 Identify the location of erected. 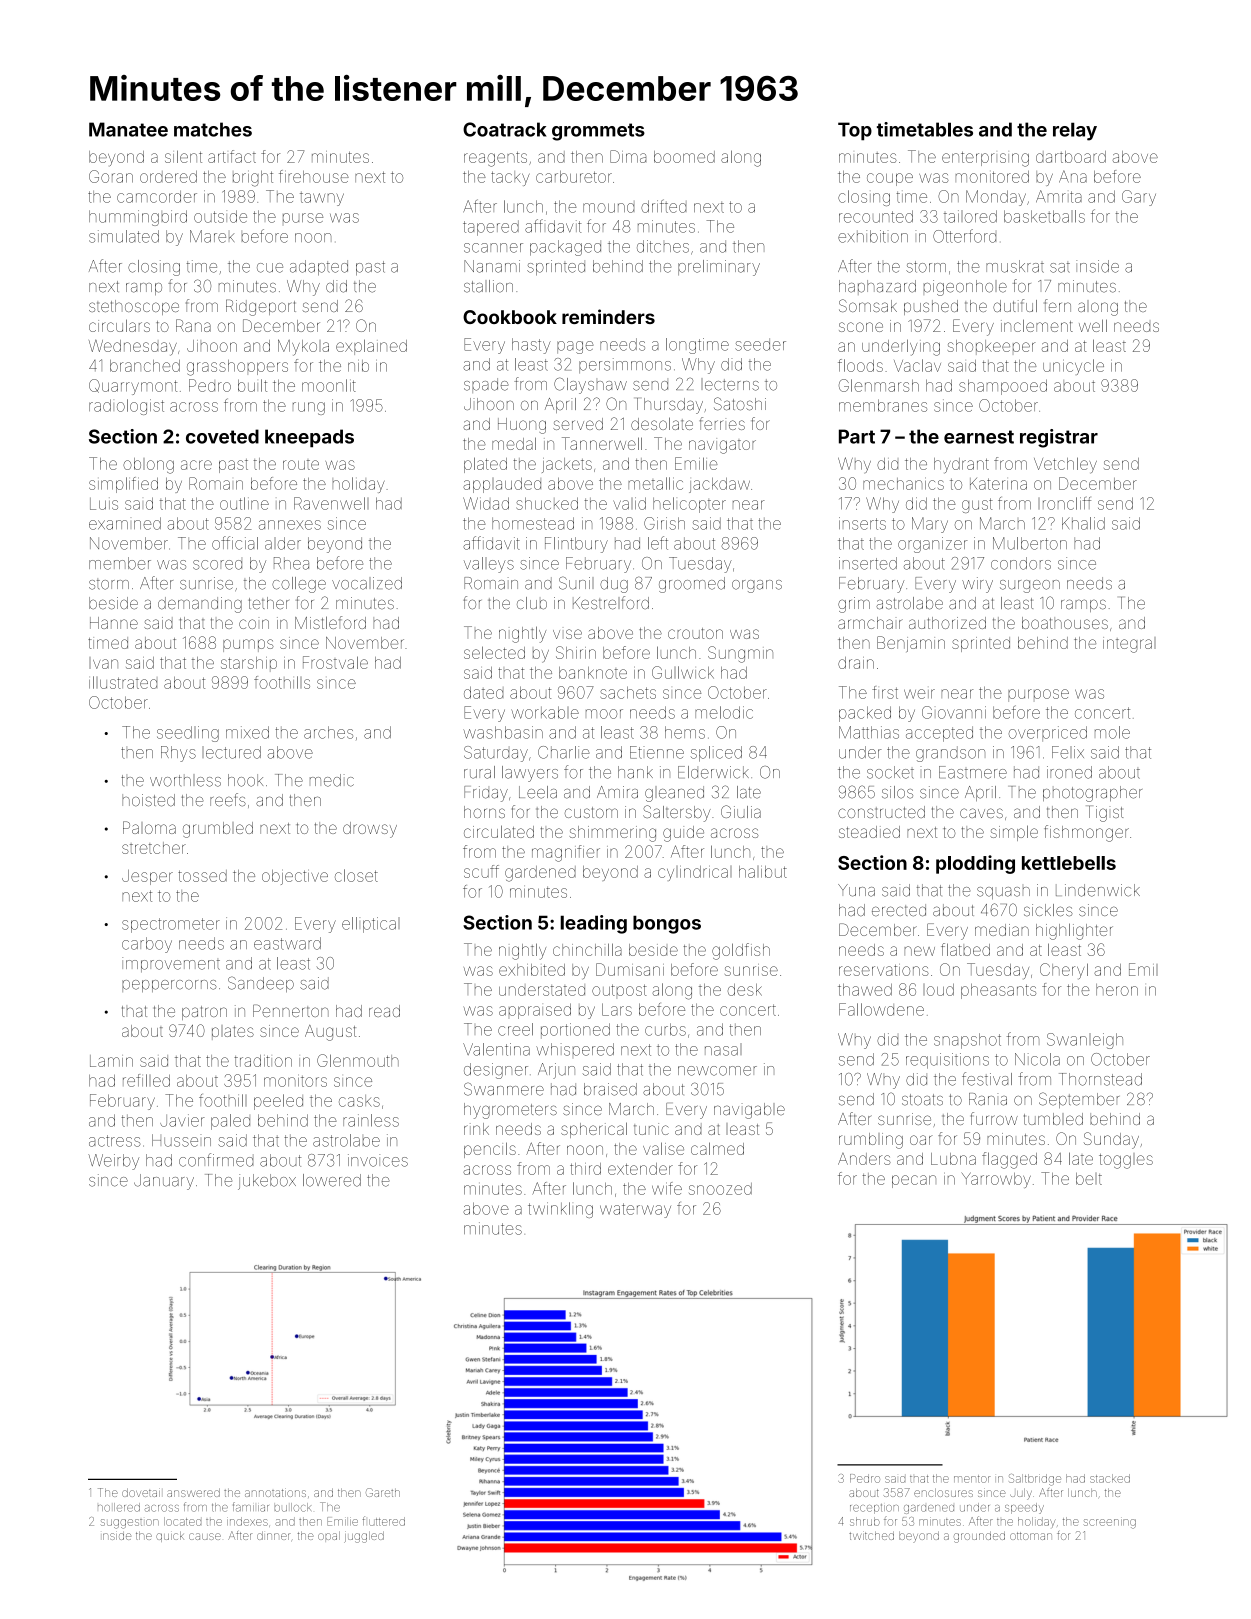
(899, 910).
